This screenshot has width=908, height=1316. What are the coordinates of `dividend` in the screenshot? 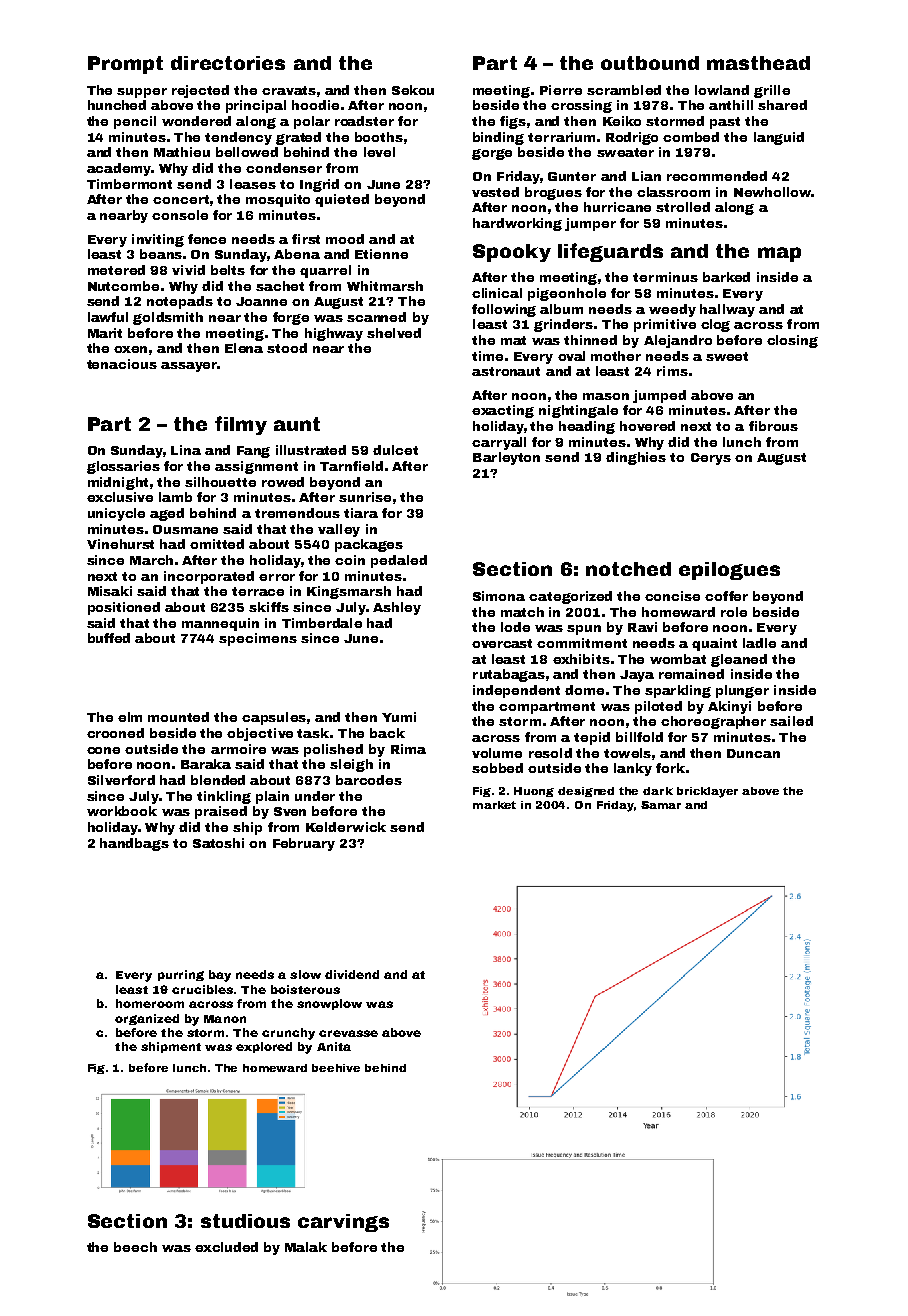 It's located at (352, 974).
